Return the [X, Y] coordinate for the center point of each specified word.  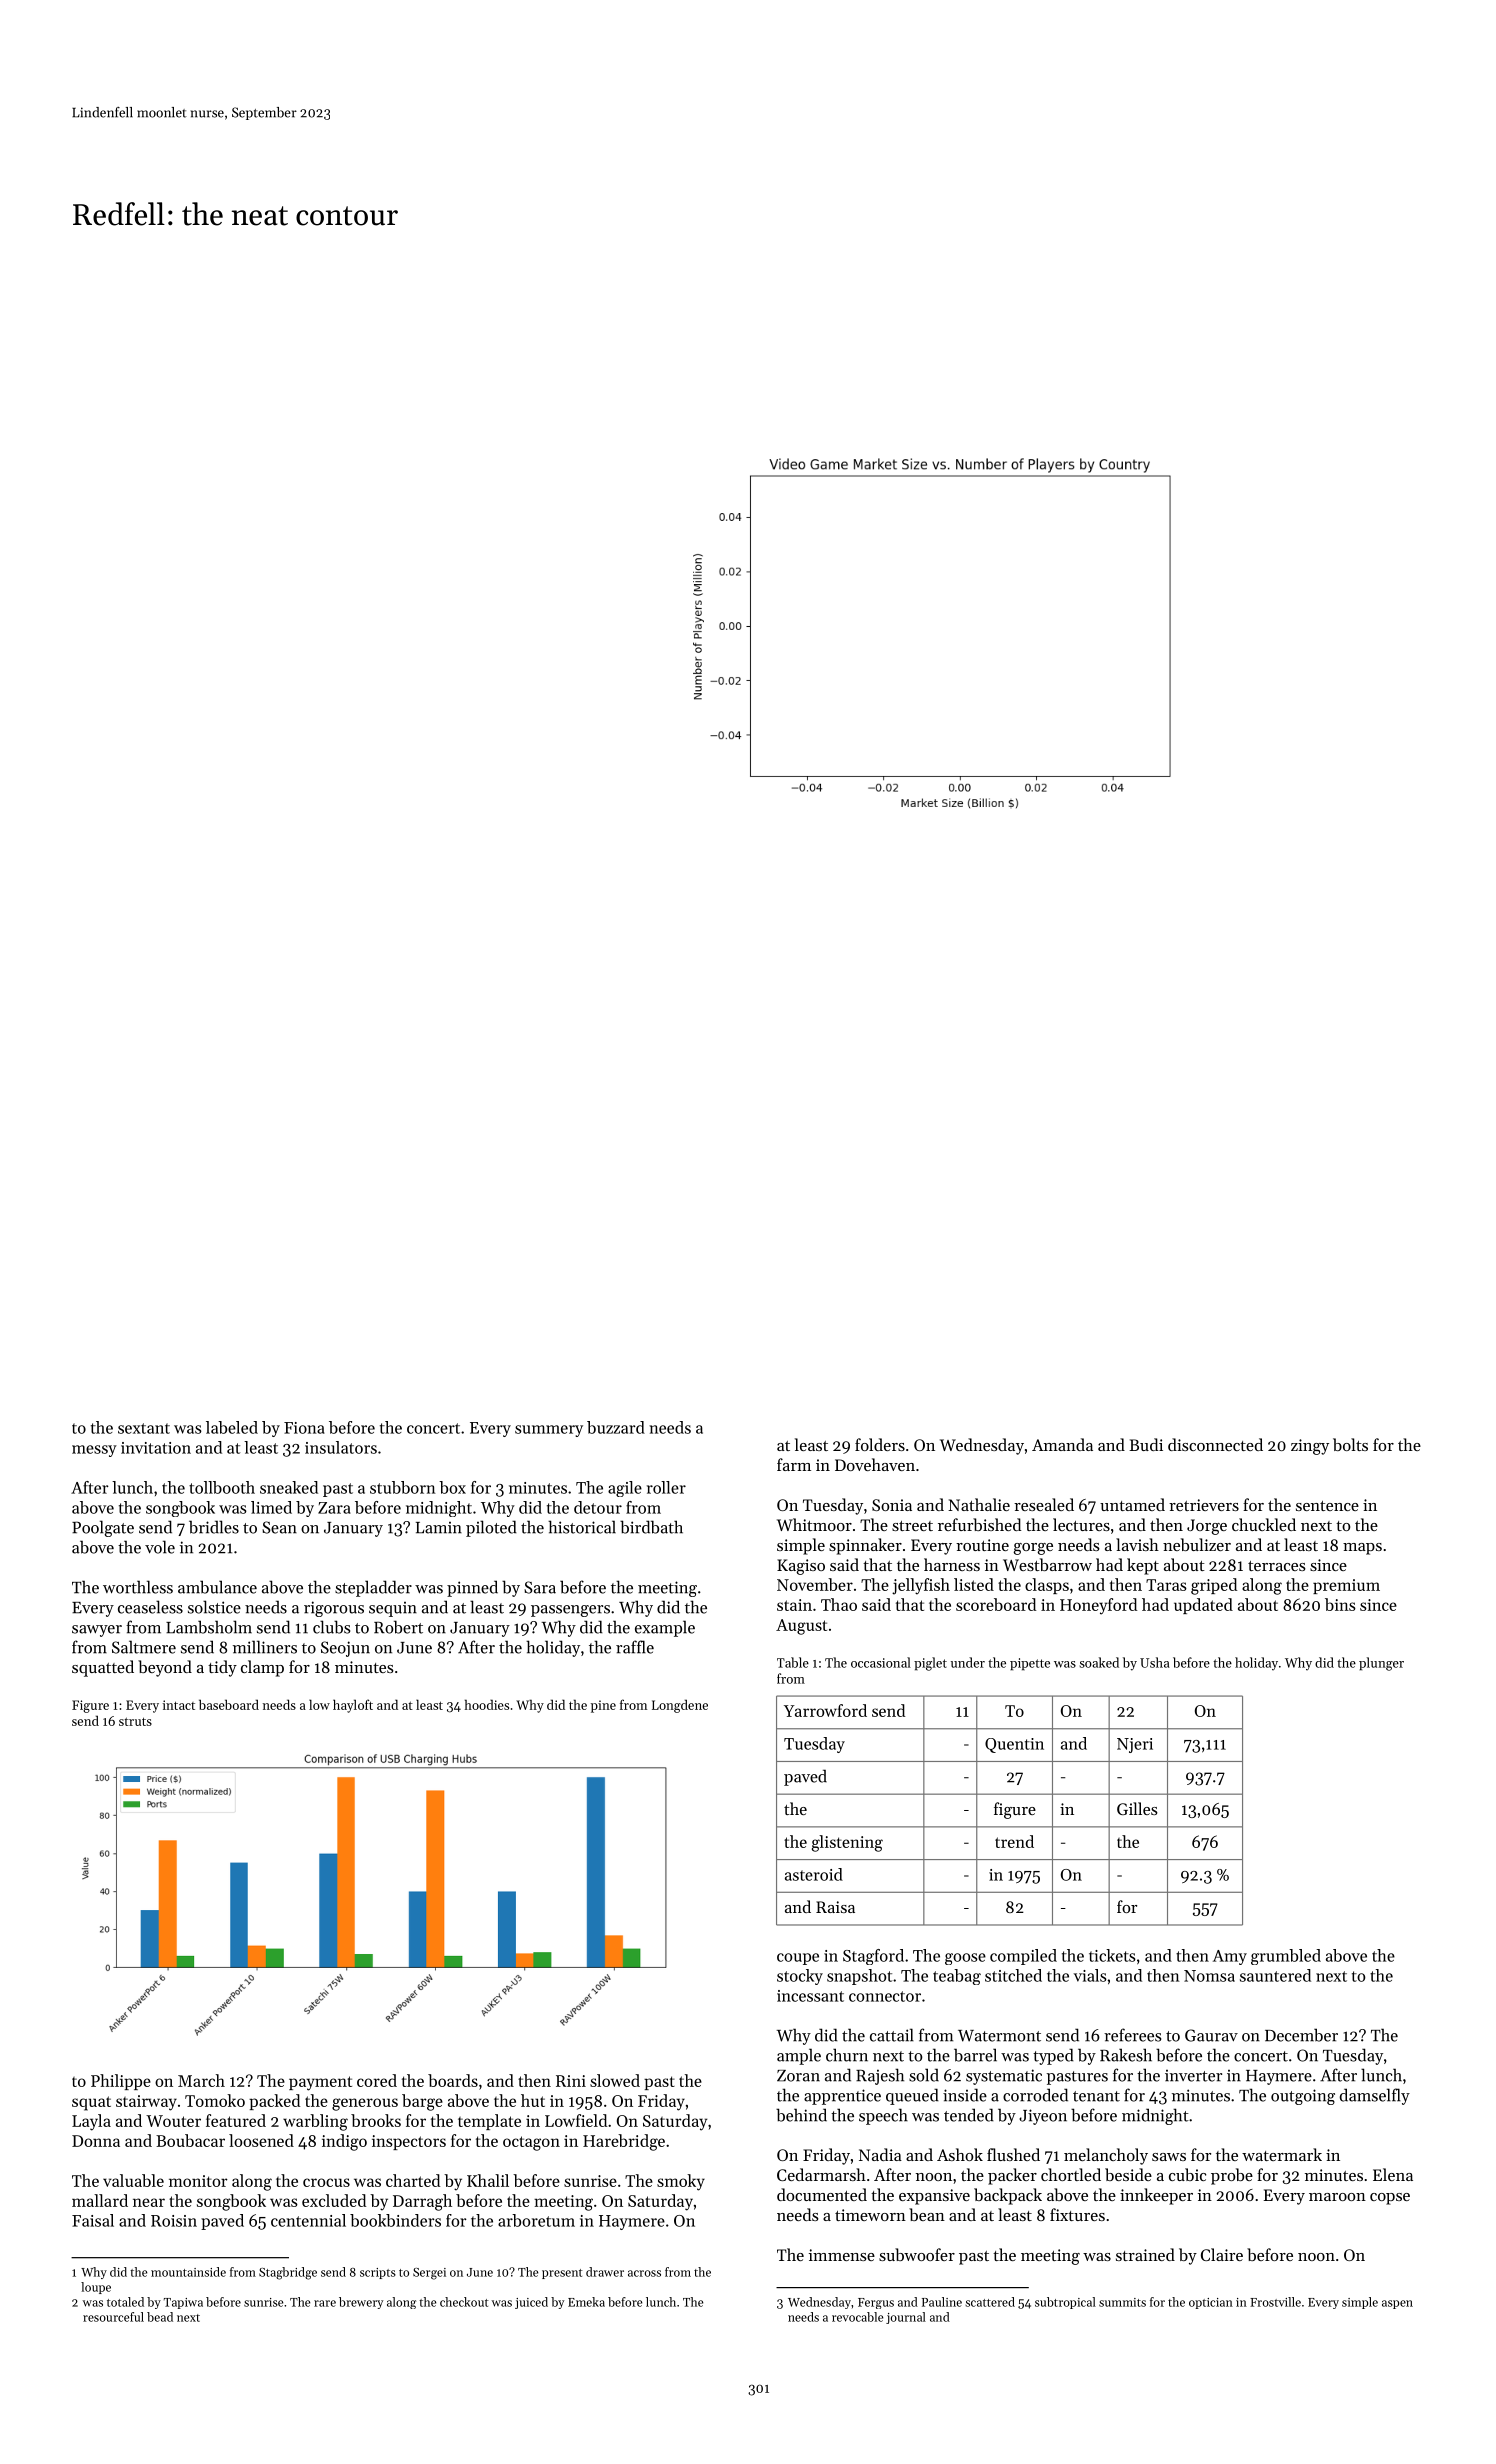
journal [906, 2318]
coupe [798, 1959]
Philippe [121, 2082]
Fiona [304, 1428]
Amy [1230, 1957]
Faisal [93, 2220]
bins [1340, 1604]
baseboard [229, 1704]
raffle [635, 1647]
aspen [1397, 2304]
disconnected [1215, 1444]
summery [549, 1431]
